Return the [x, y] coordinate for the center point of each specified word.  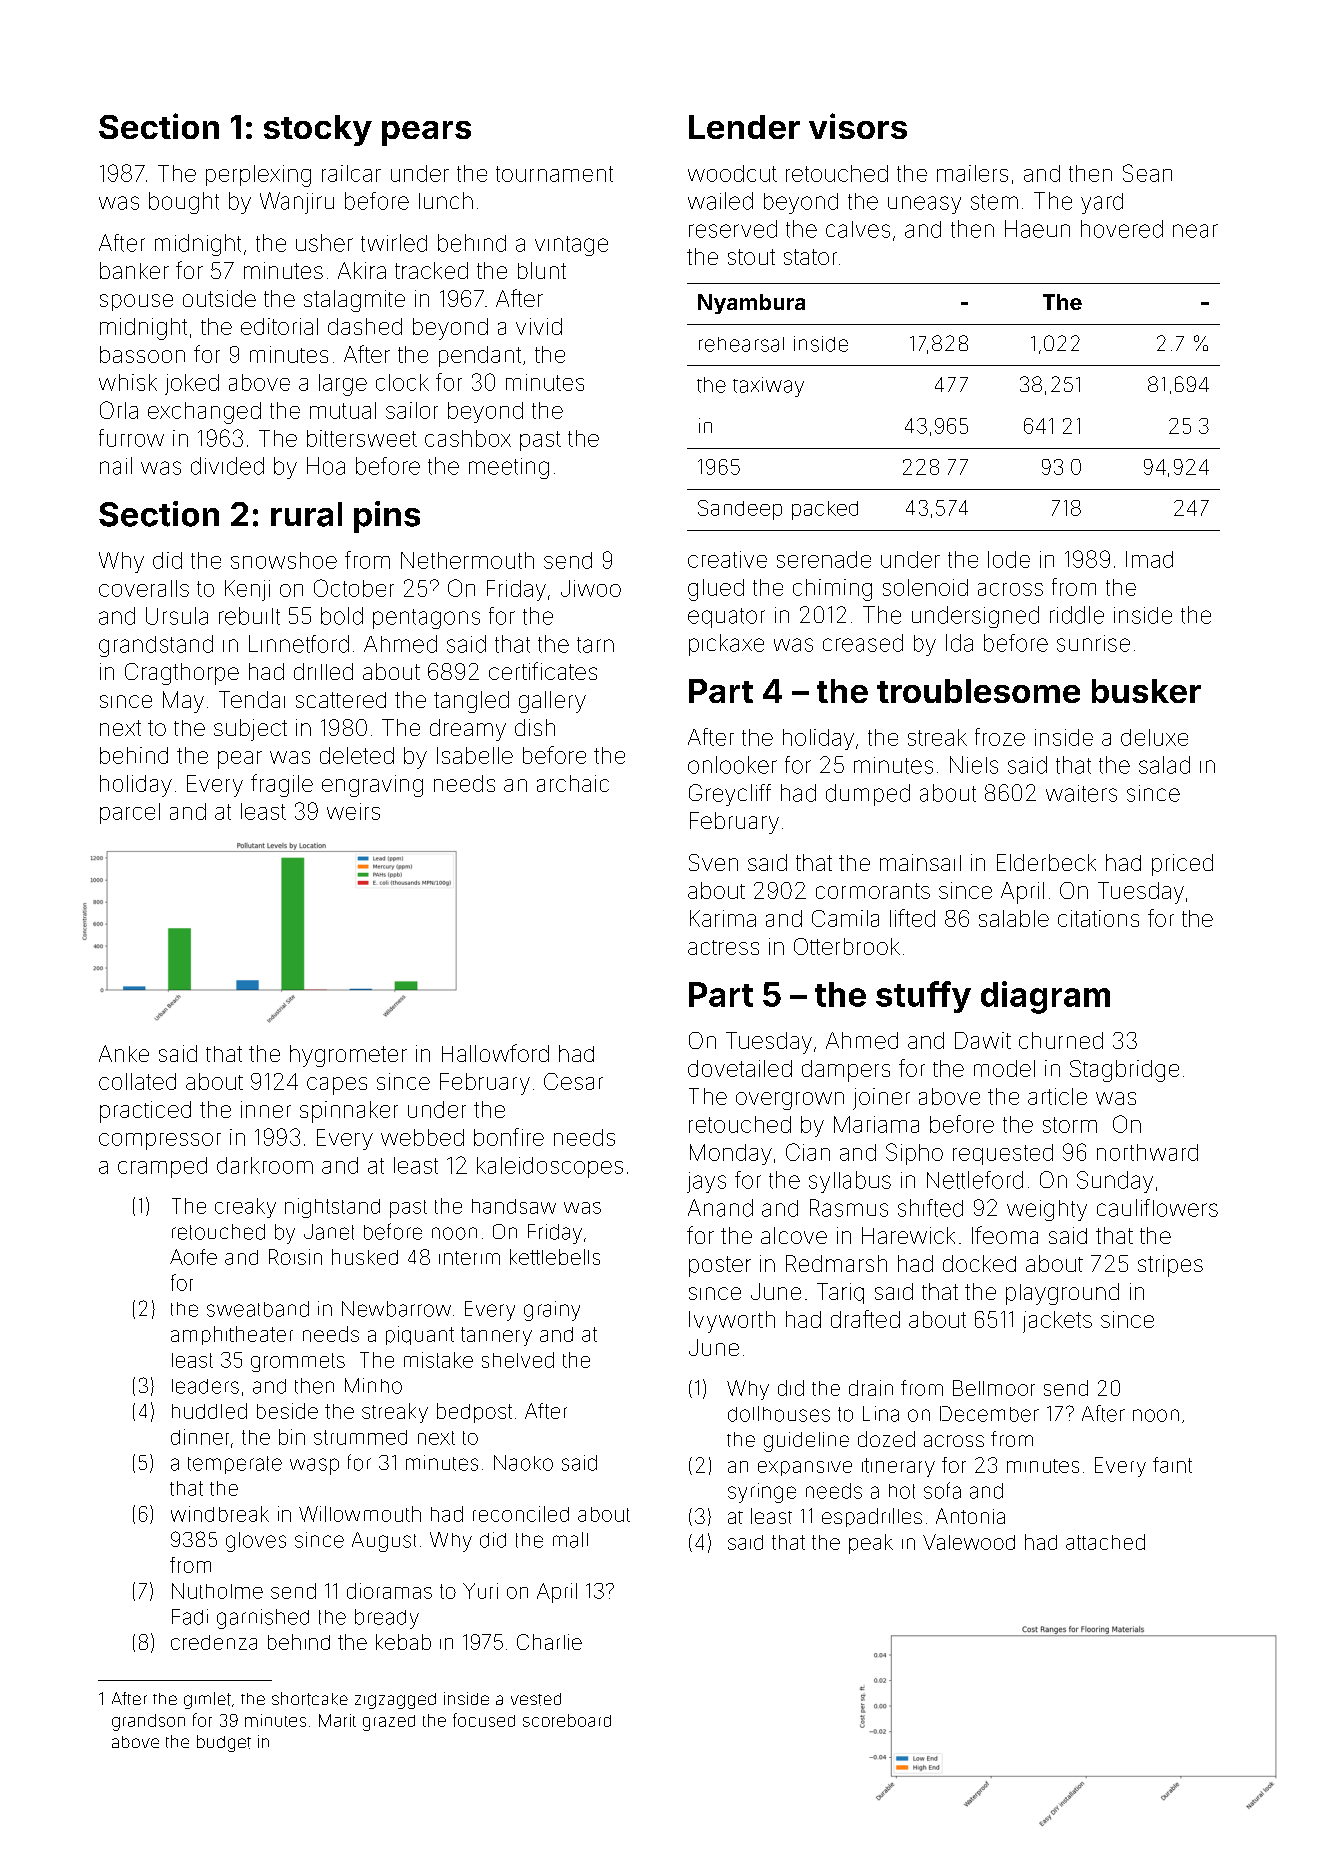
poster [720, 1266]
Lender [744, 127]
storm [1070, 1125]
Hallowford [495, 1053]
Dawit [983, 1040]
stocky [318, 130]
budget [224, 1743]
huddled [209, 1411]
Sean [1147, 173]
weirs [353, 811]
